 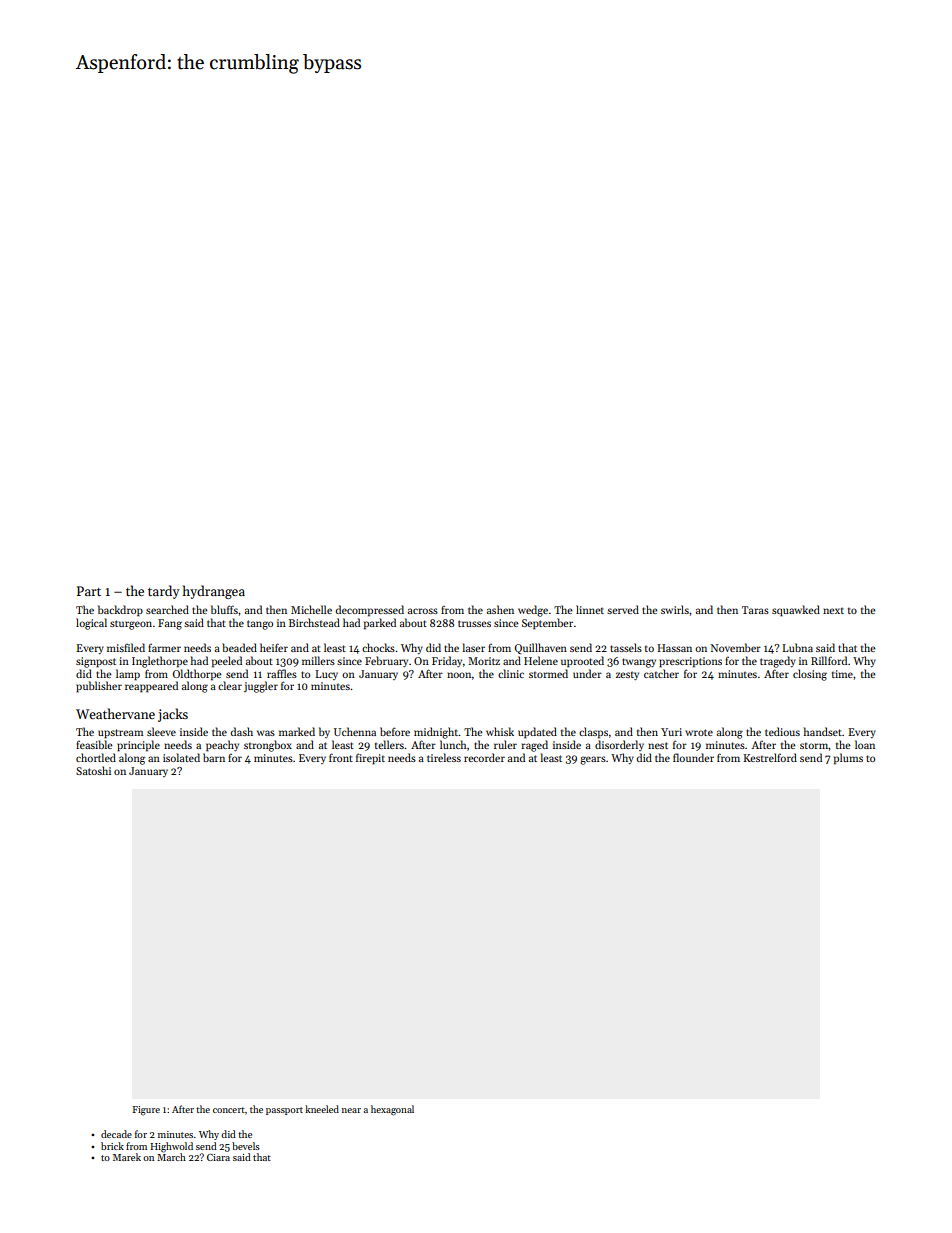 What do you see at coordinates (322, 1109) in the document?
I see `kneeled` at bounding box center [322, 1109].
